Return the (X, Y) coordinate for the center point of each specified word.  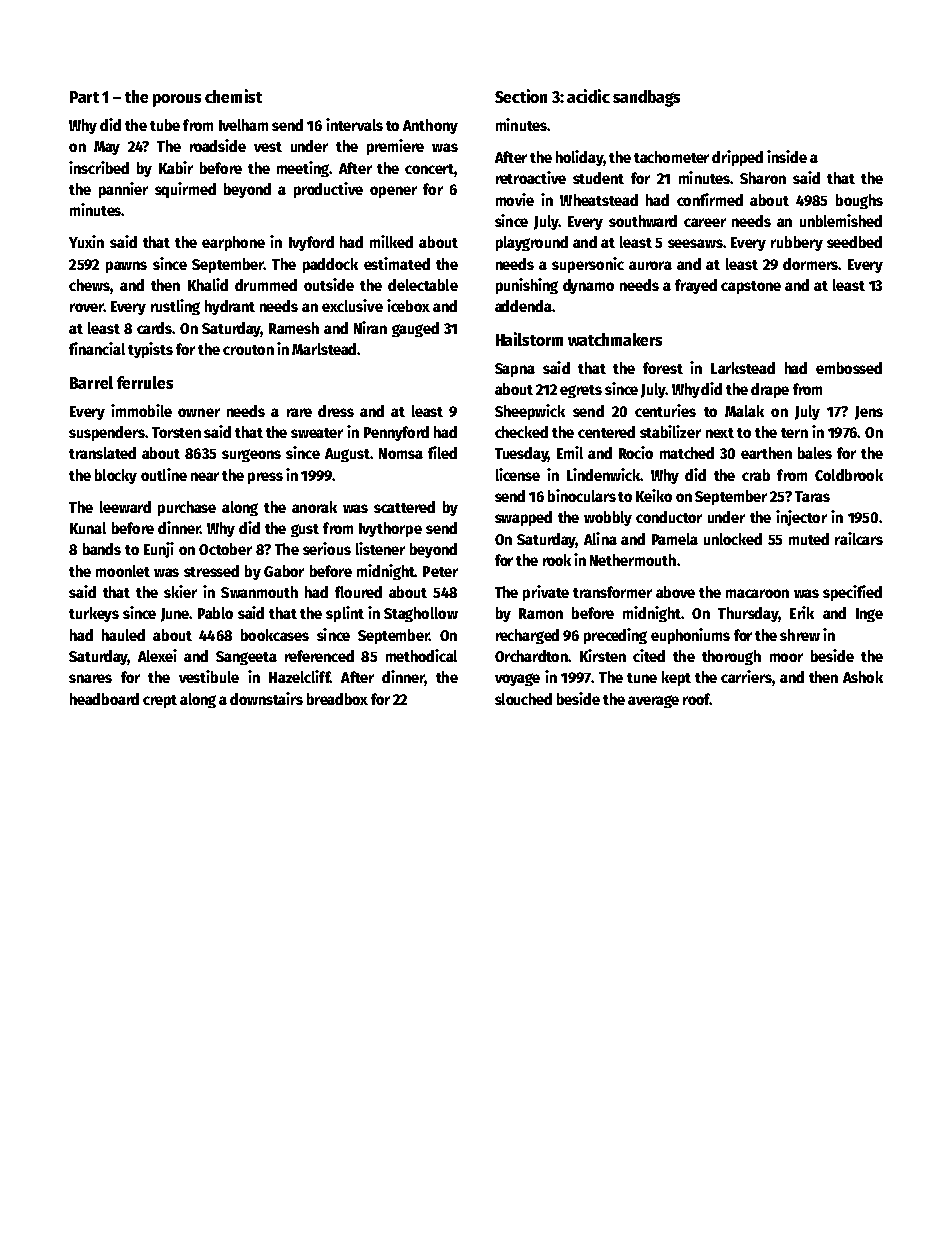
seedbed (854, 242)
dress (336, 411)
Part (84, 97)
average (653, 701)
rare (299, 412)
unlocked (733, 539)
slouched (523, 699)
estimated (397, 263)
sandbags (646, 98)
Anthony (430, 126)
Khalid (208, 284)
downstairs (266, 698)
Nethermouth (633, 560)
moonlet (123, 571)
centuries (665, 410)
